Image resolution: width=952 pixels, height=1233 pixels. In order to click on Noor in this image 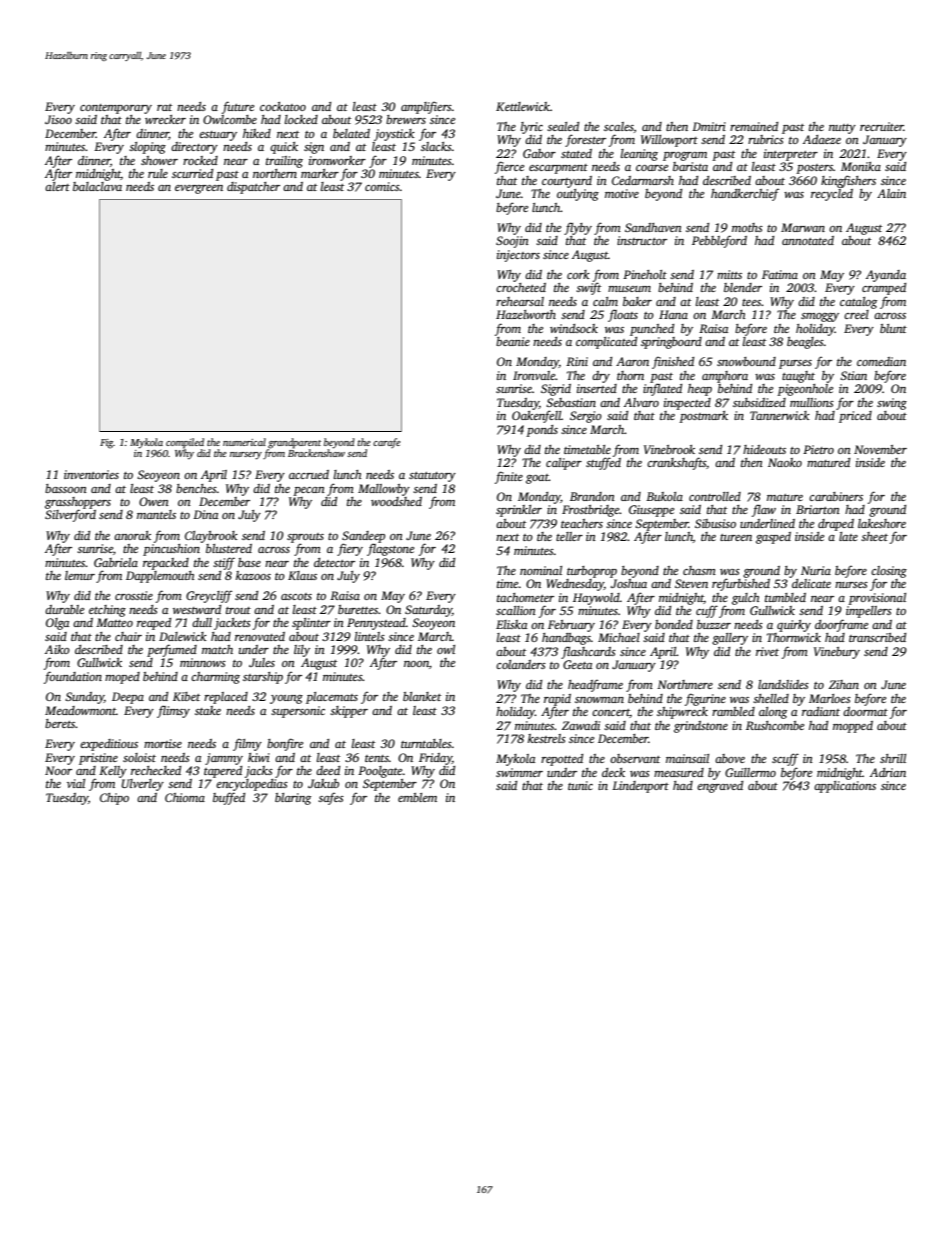, I will do `click(58, 770)`.
